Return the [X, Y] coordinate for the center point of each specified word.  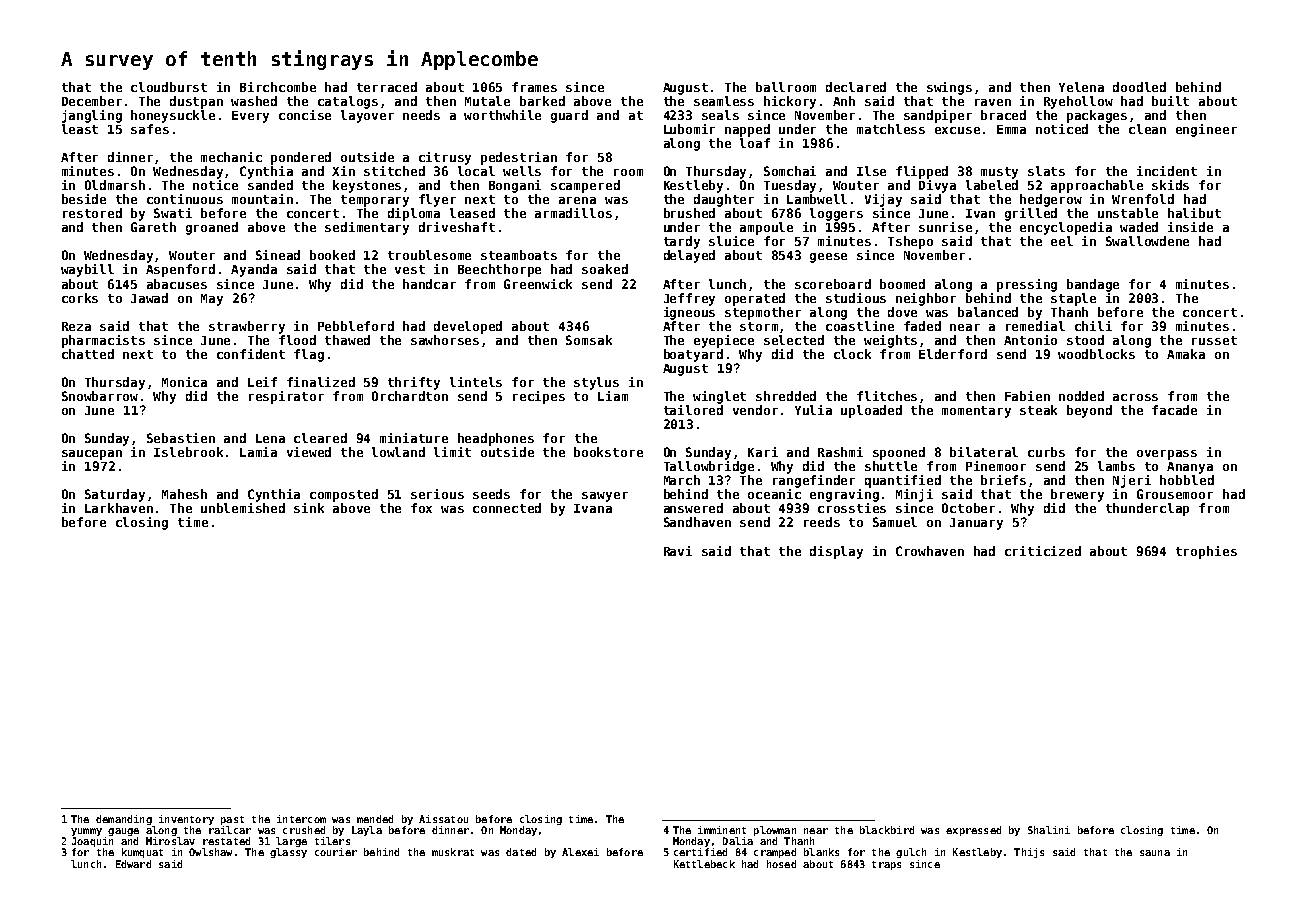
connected [507, 508]
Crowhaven [930, 551]
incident [1167, 171]
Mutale [487, 101]
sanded [270, 185]
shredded [786, 396]
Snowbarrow [100, 396]
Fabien [1027, 396]
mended [375, 819]
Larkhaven [119, 508]
